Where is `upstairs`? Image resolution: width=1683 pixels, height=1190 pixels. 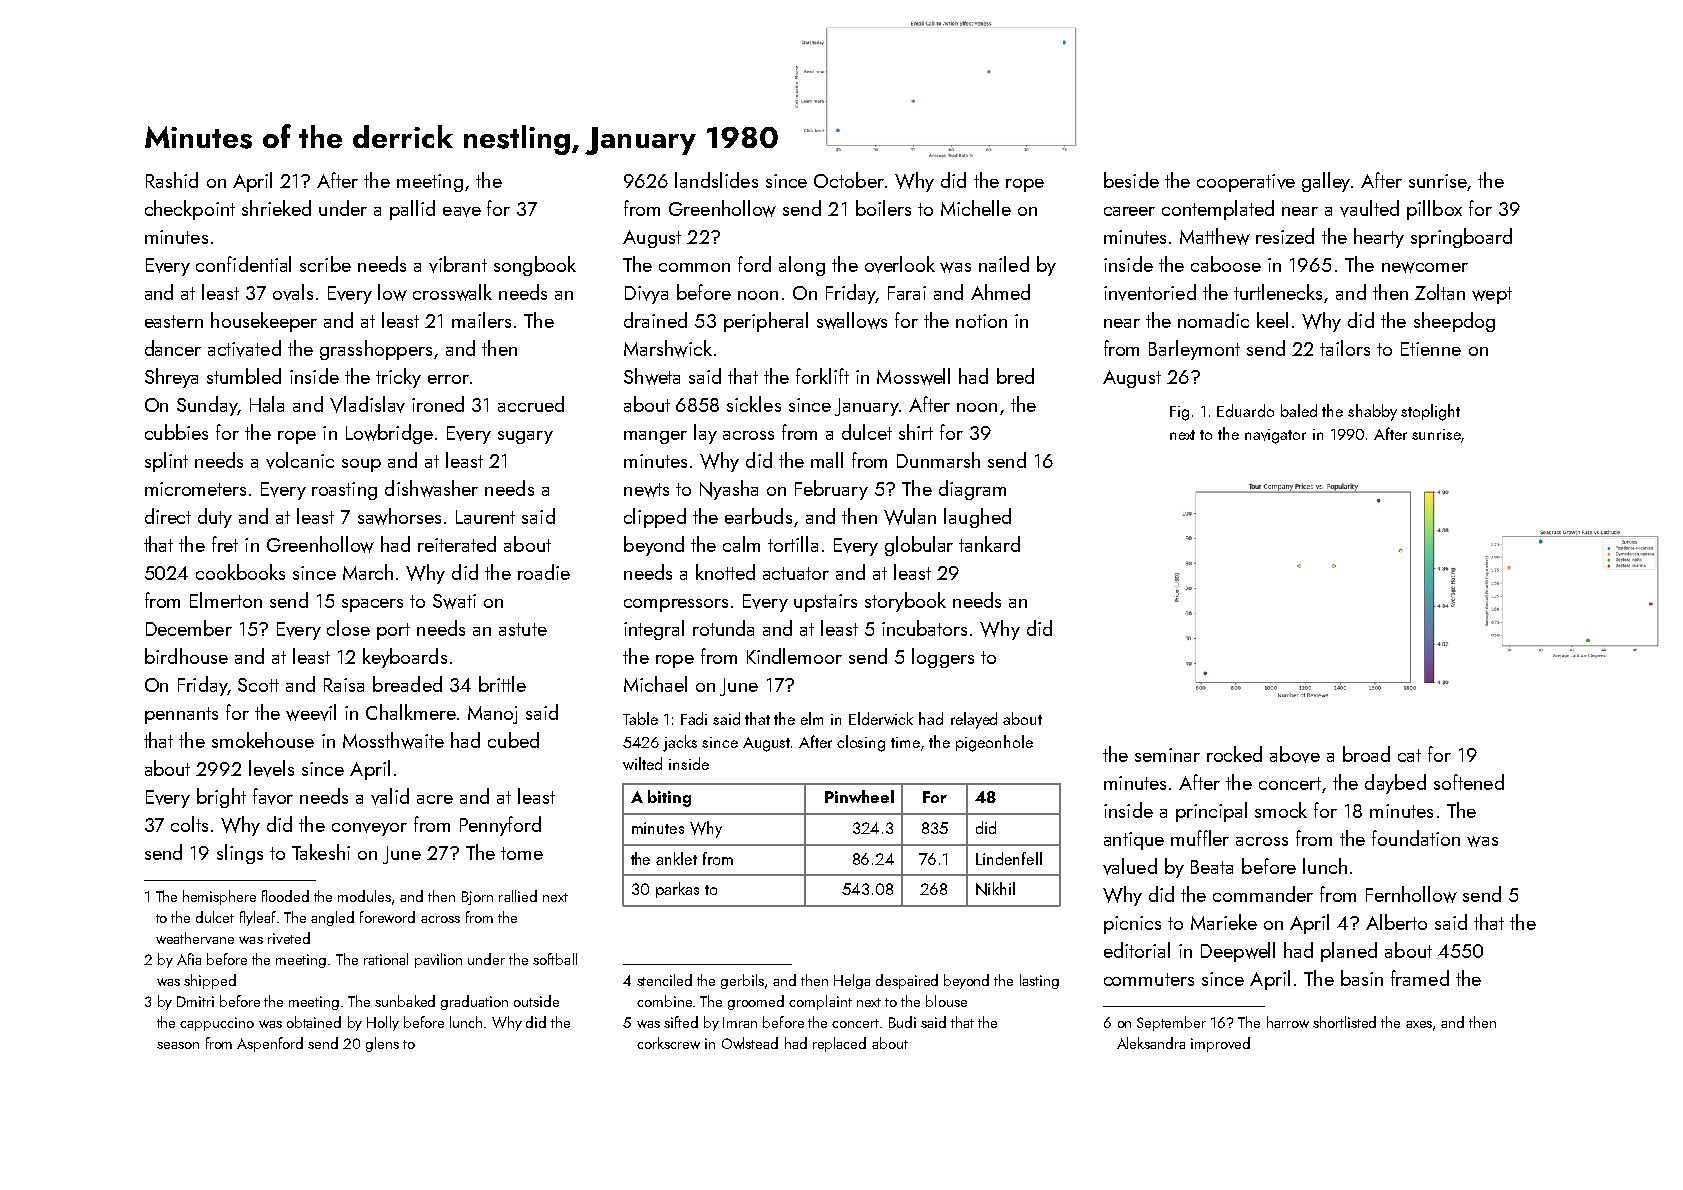 upstairs is located at coordinates (825, 603).
